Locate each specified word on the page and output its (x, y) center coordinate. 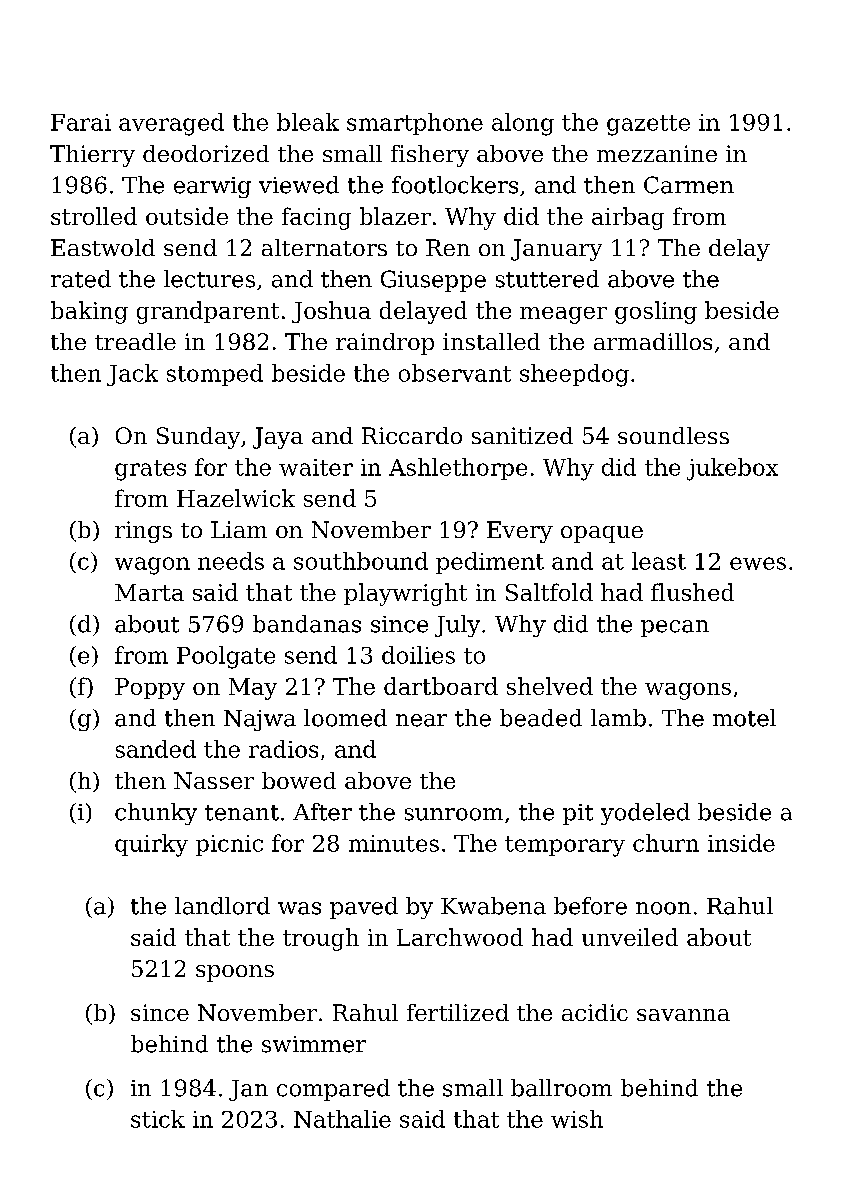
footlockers (455, 185)
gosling (656, 312)
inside (741, 843)
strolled (94, 216)
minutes (394, 843)
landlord (222, 906)
